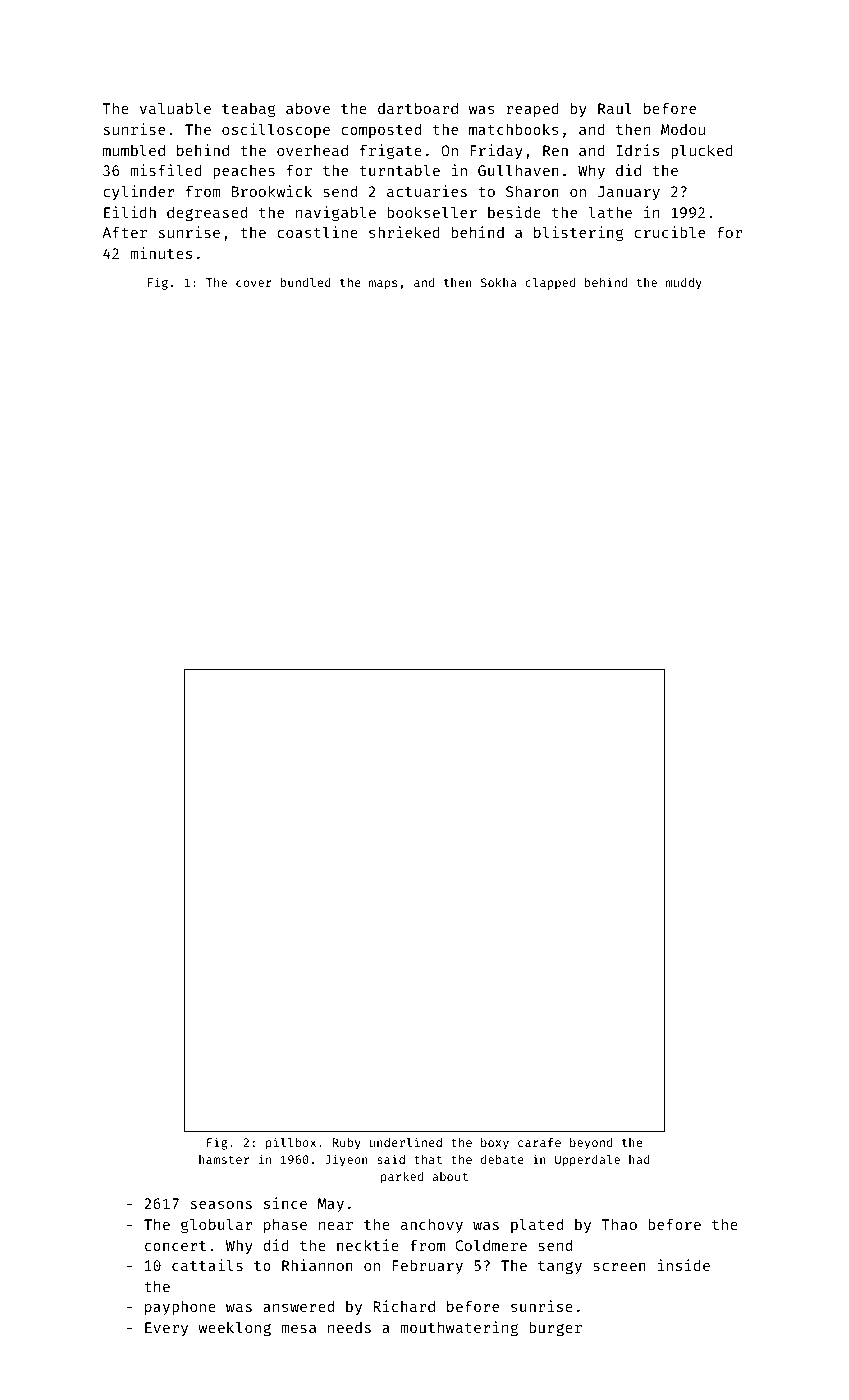  What do you see at coordinates (555, 150) in the screenshot?
I see `Ren` at bounding box center [555, 150].
